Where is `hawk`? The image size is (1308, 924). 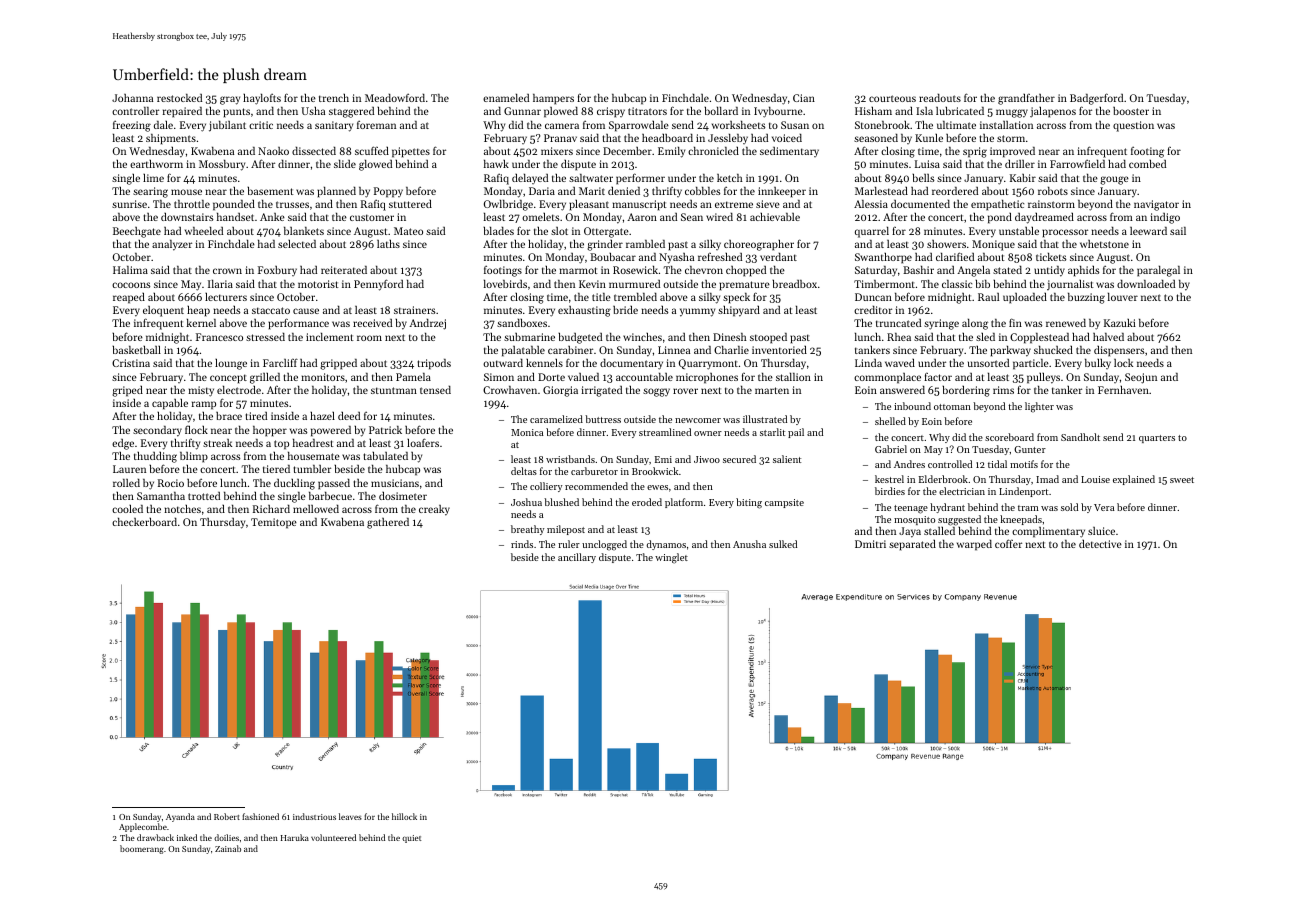 hawk is located at coordinates (496, 164).
